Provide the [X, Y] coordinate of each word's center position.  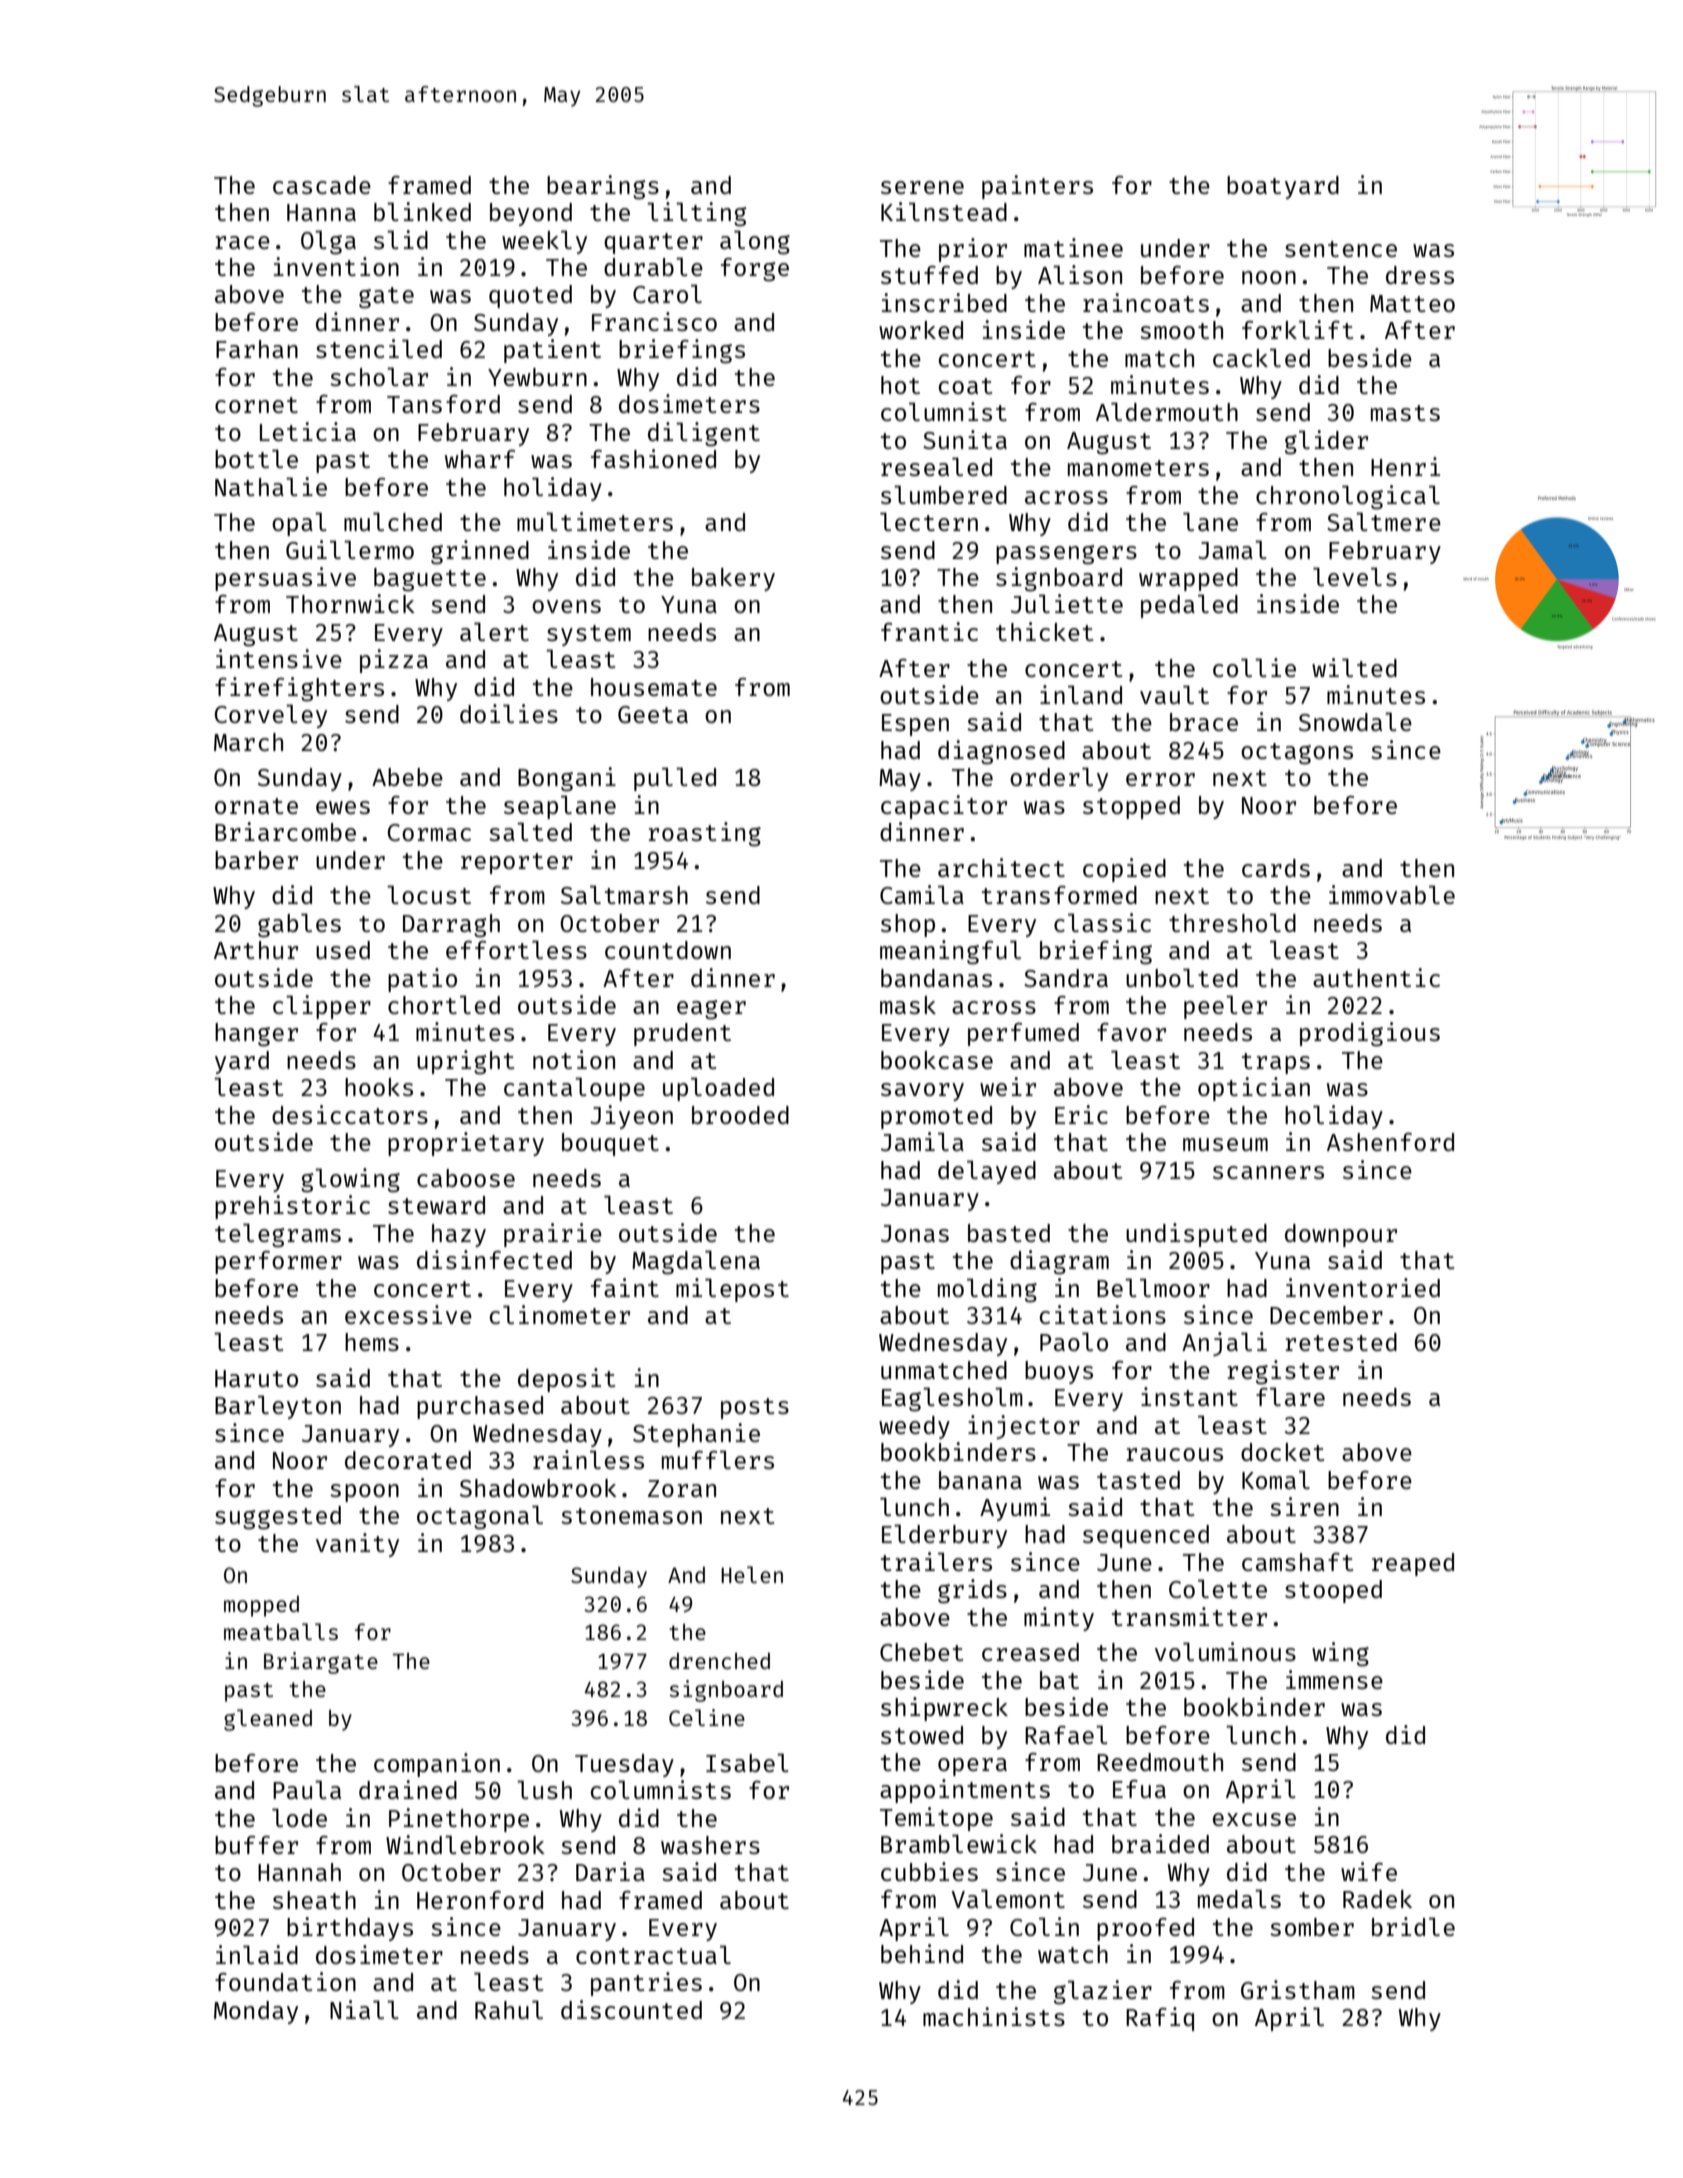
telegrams [278, 1235]
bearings [603, 187]
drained [408, 1789]
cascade [322, 185]
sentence [1341, 249]
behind [922, 1953]
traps [1276, 1063]
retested [1341, 1342]
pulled [675, 779]
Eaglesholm [952, 1399]
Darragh [451, 926]
